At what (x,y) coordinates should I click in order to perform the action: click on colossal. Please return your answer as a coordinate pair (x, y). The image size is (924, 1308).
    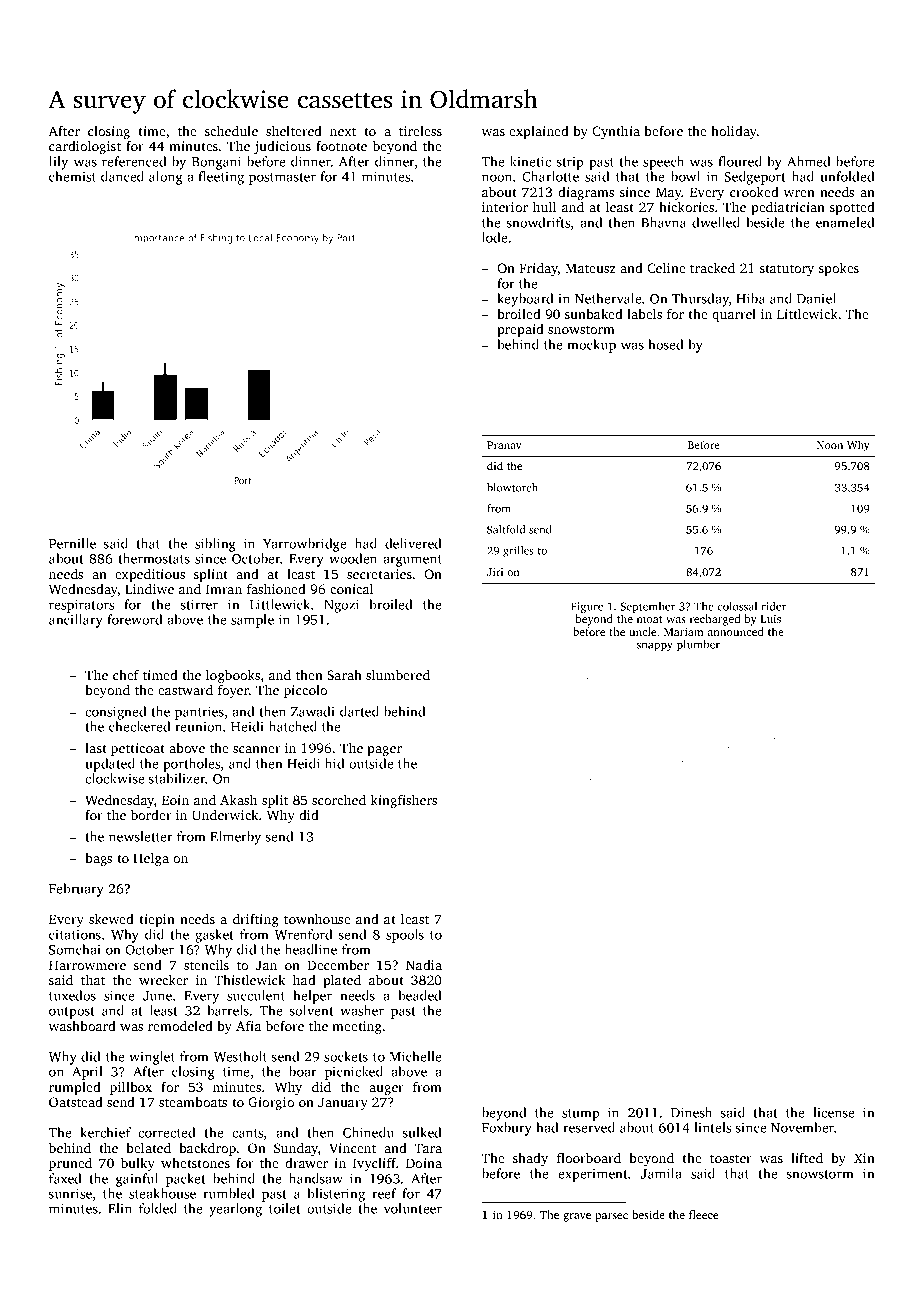
    Looking at the image, I should click on (737, 606).
